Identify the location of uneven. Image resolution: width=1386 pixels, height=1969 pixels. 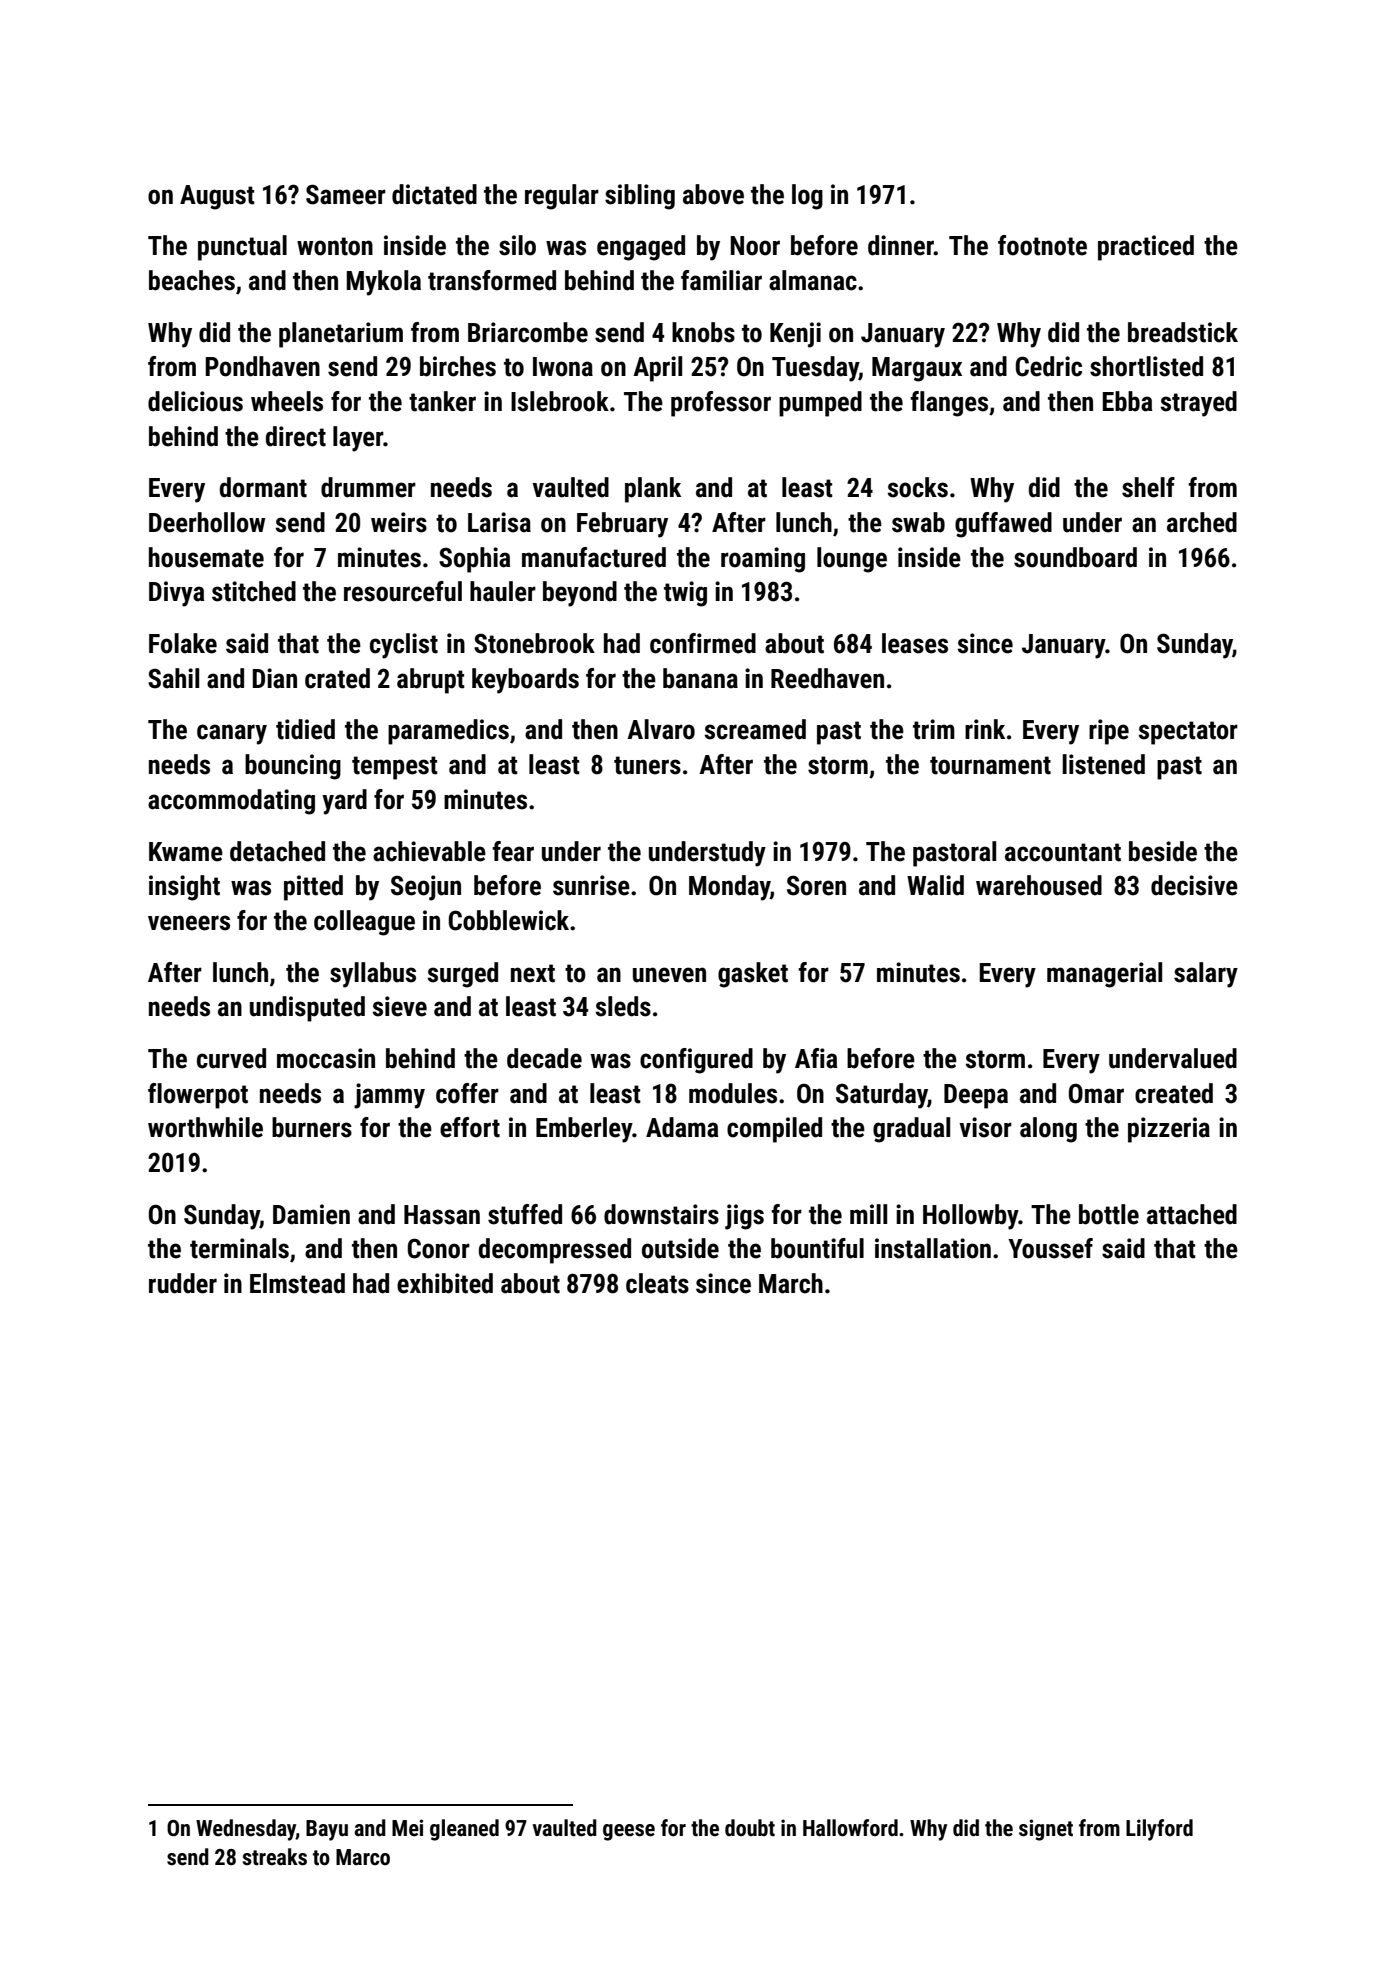
(669, 975).
